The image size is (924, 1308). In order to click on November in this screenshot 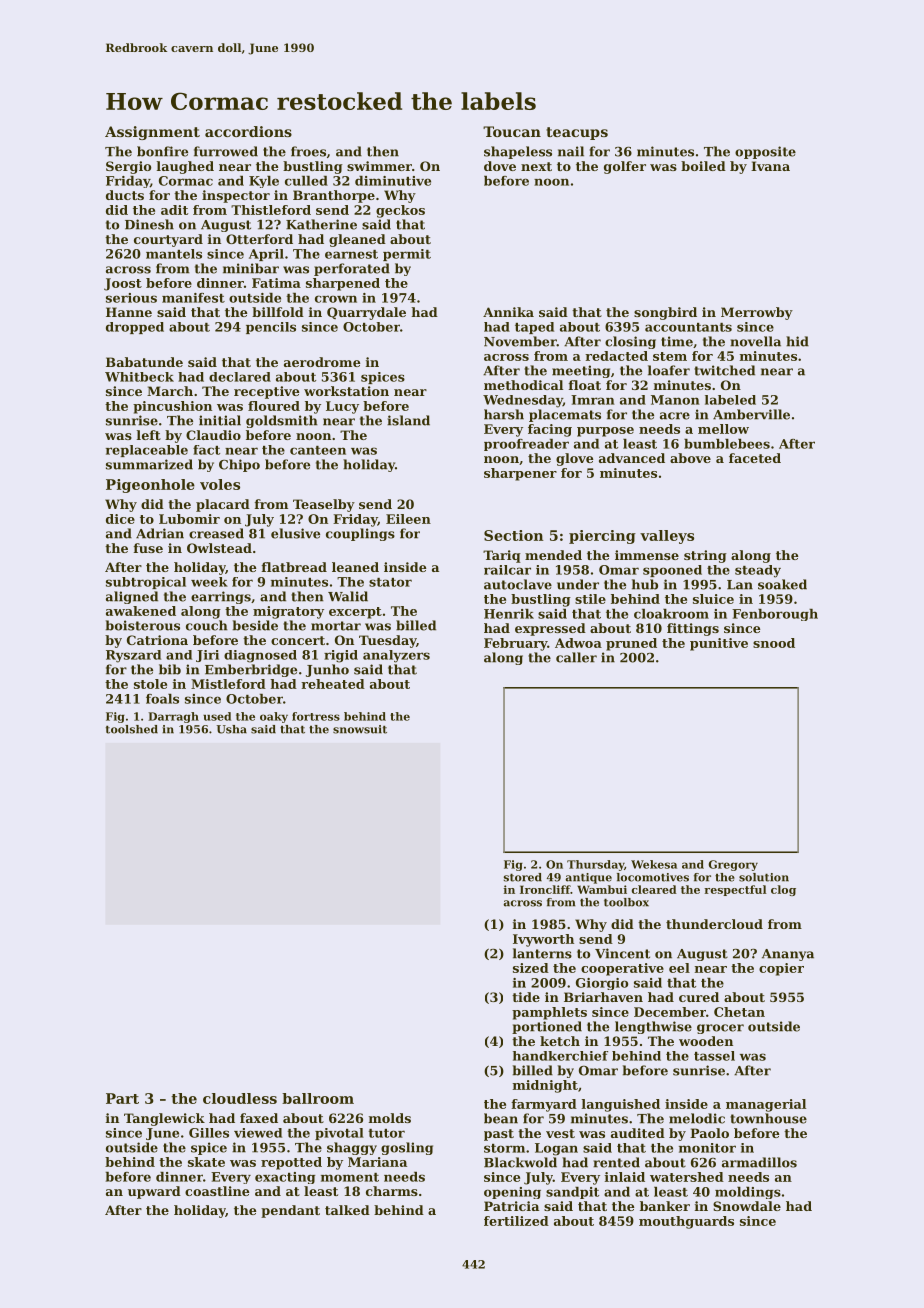, I will do `click(520, 341)`.
